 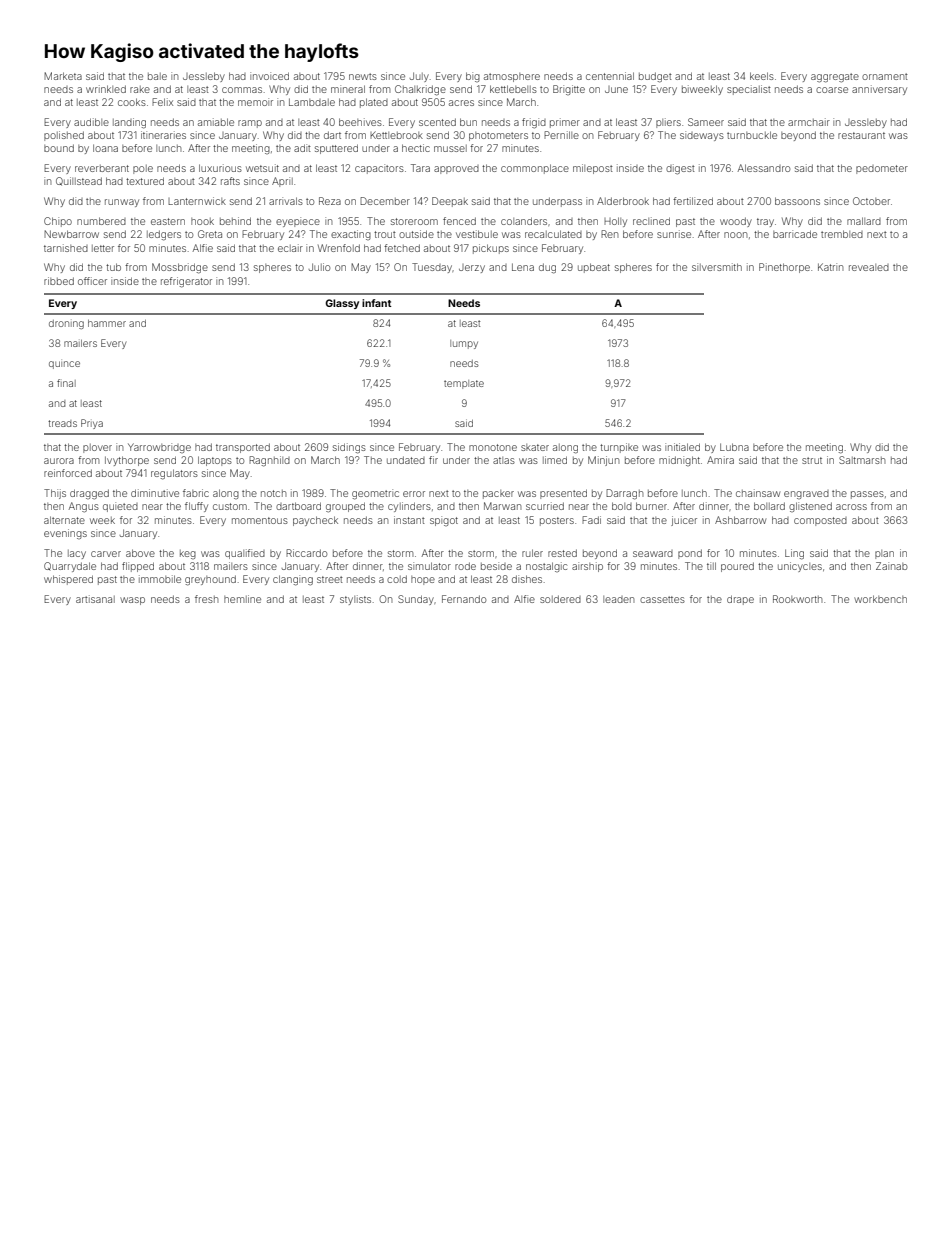 I want to click on Marketa, so click(x=63, y=76).
